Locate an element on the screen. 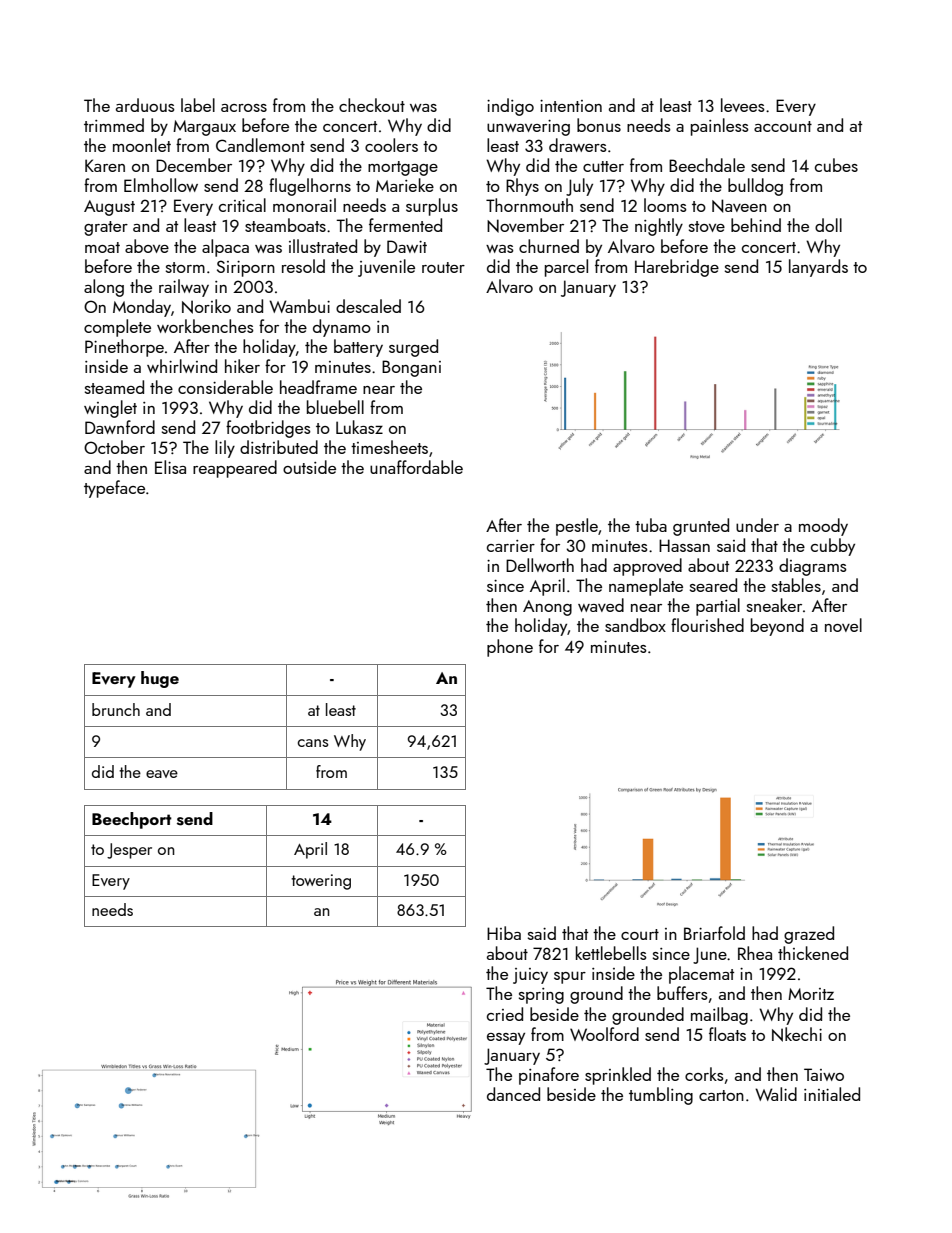  eave is located at coordinates (162, 774).
